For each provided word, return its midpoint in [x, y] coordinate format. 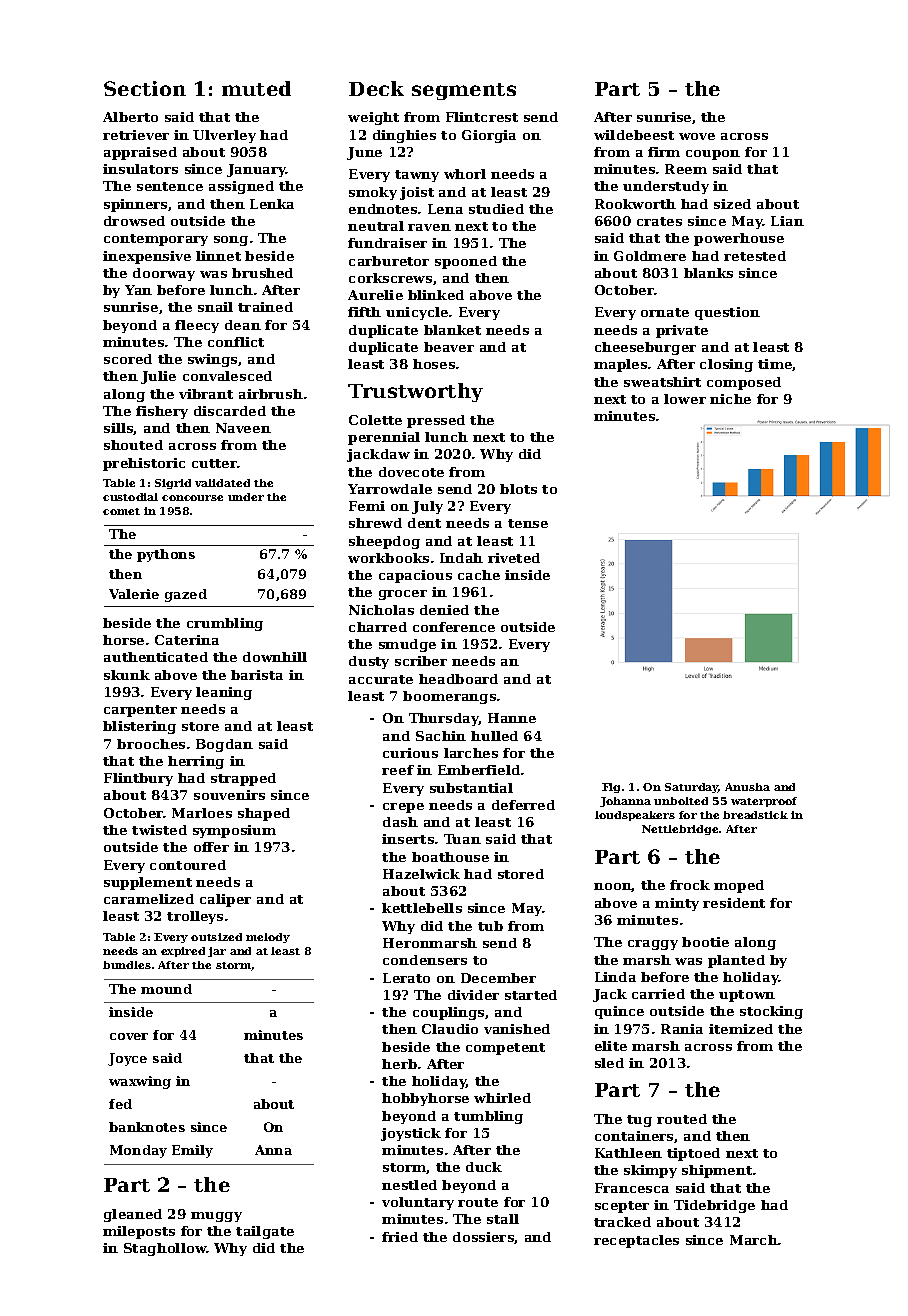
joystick [411, 1134]
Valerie [134, 594]
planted [736, 961]
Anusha [747, 787]
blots [518, 489]
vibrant [206, 394]
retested [755, 256]
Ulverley [224, 136]
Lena [445, 209]
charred [378, 627]
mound [166, 989]
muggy [216, 1217]
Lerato [406, 978]
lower [685, 399]
